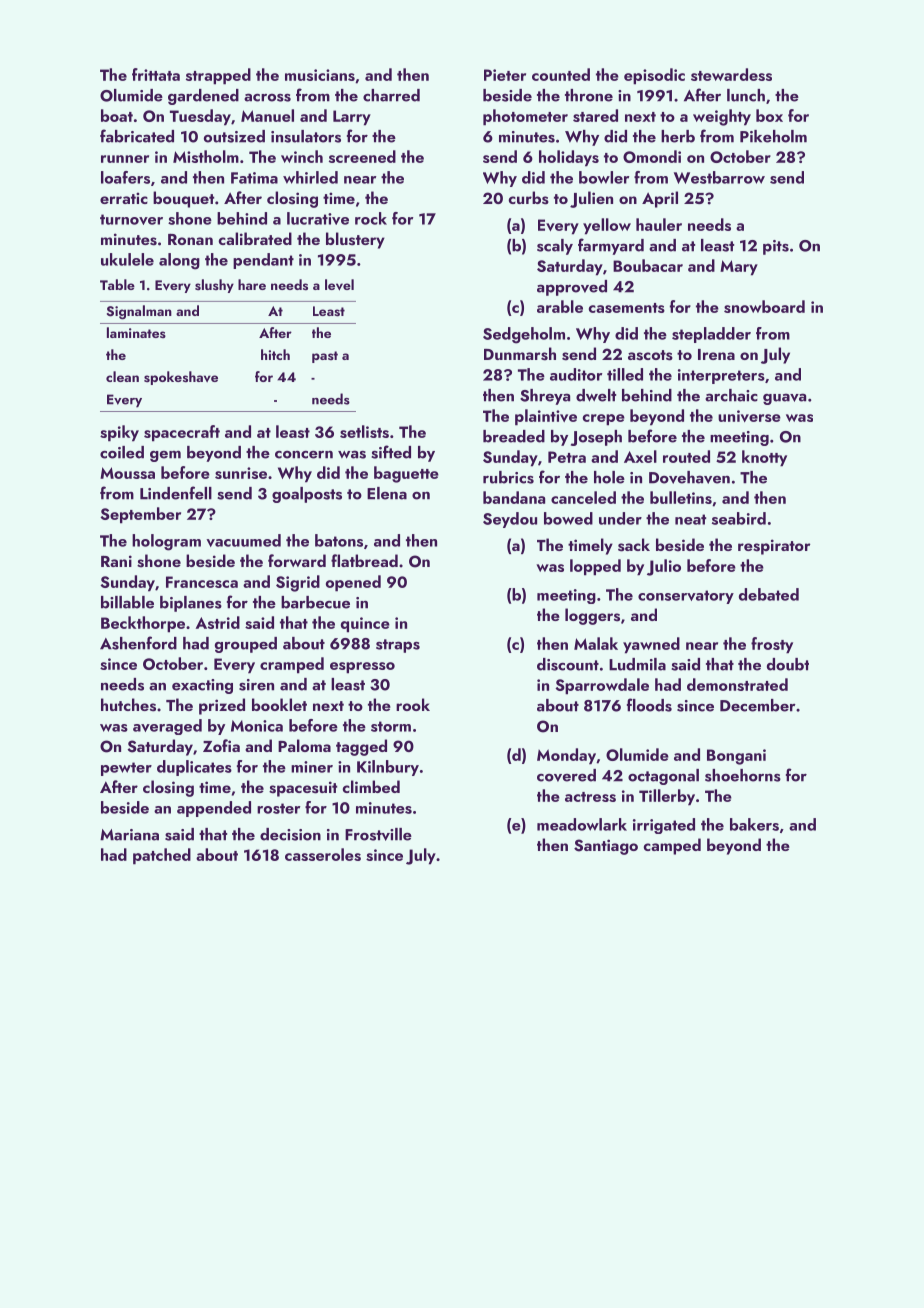 The width and height of the image is (924, 1308). What do you see at coordinates (764, 306) in the image?
I see `snowboard` at bounding box center [764, 306].
